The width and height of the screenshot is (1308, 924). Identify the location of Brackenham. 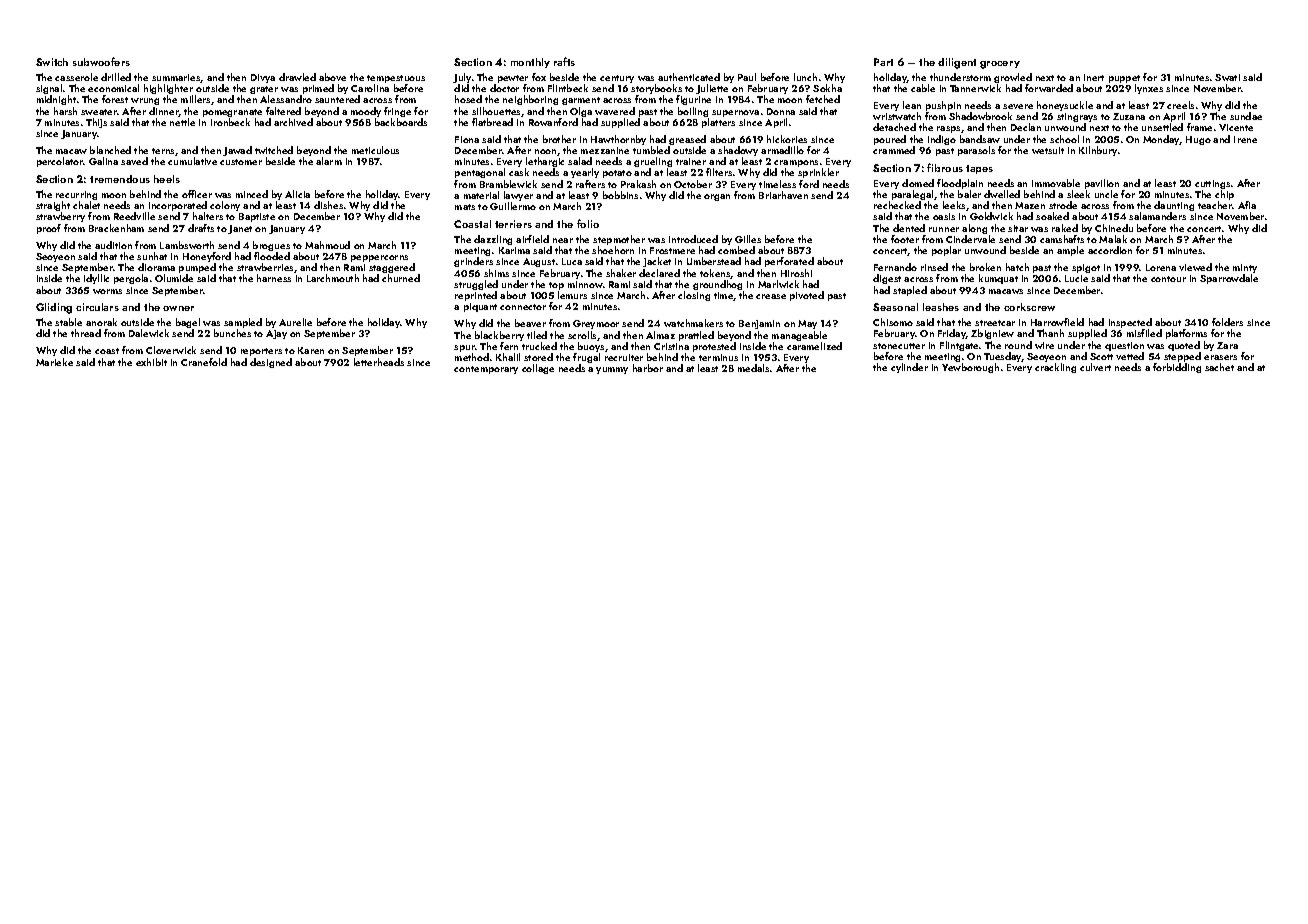
(116, 228).
